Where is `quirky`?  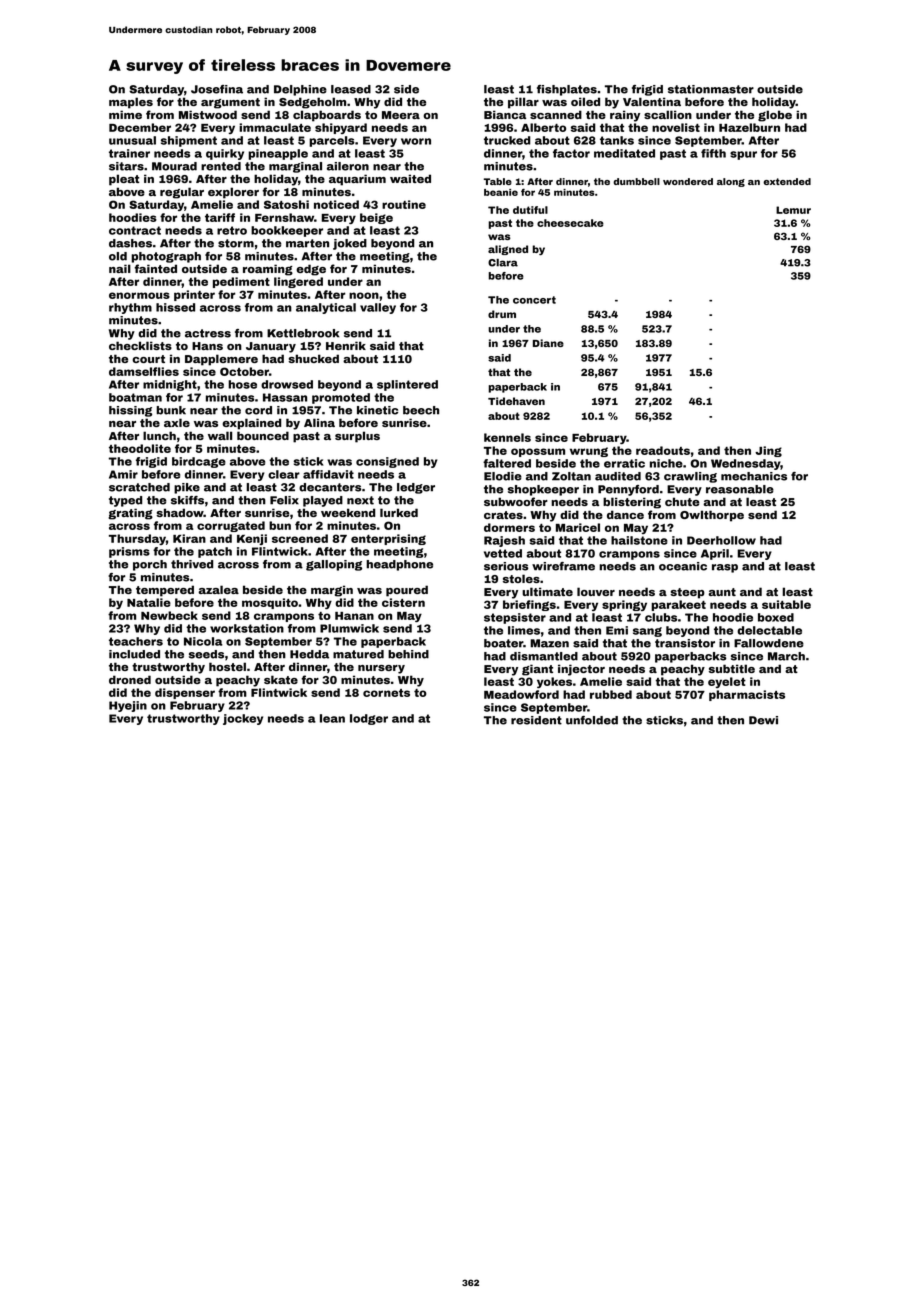 quirky is located at coordinates (225, 154).
